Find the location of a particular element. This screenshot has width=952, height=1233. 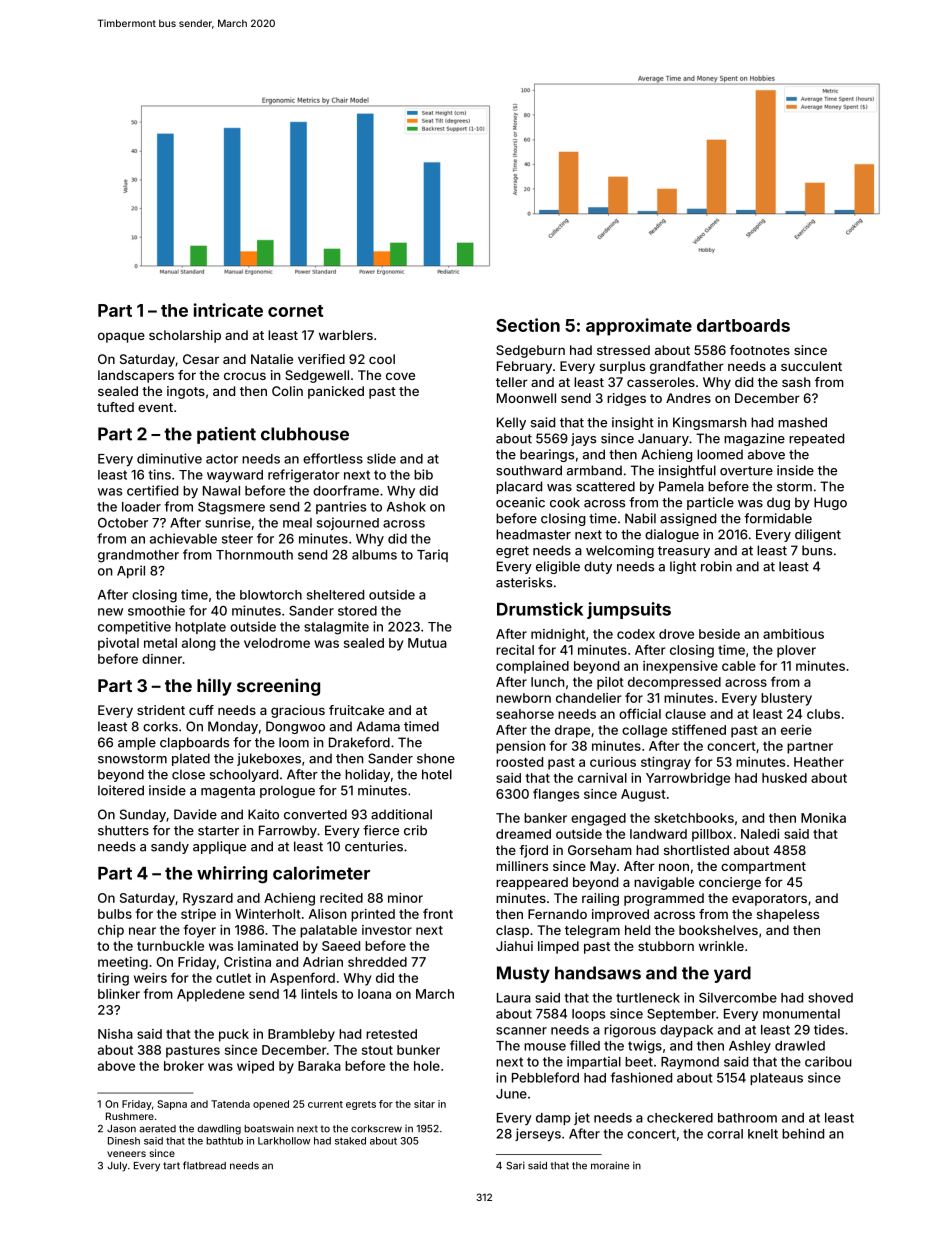

dug is located at coordinates (778, 503).
